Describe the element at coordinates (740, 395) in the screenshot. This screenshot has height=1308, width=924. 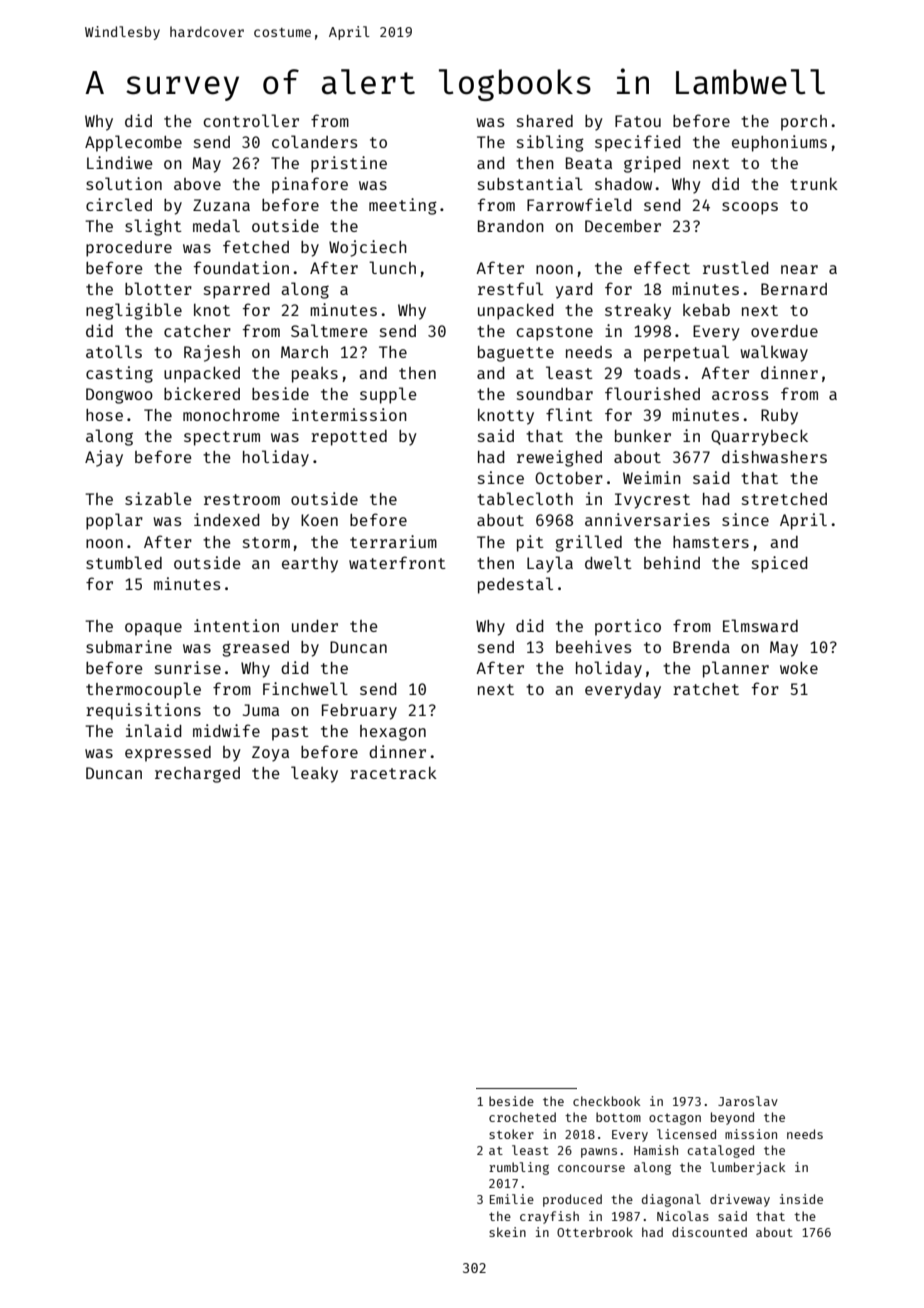
I see `across` at that location.
